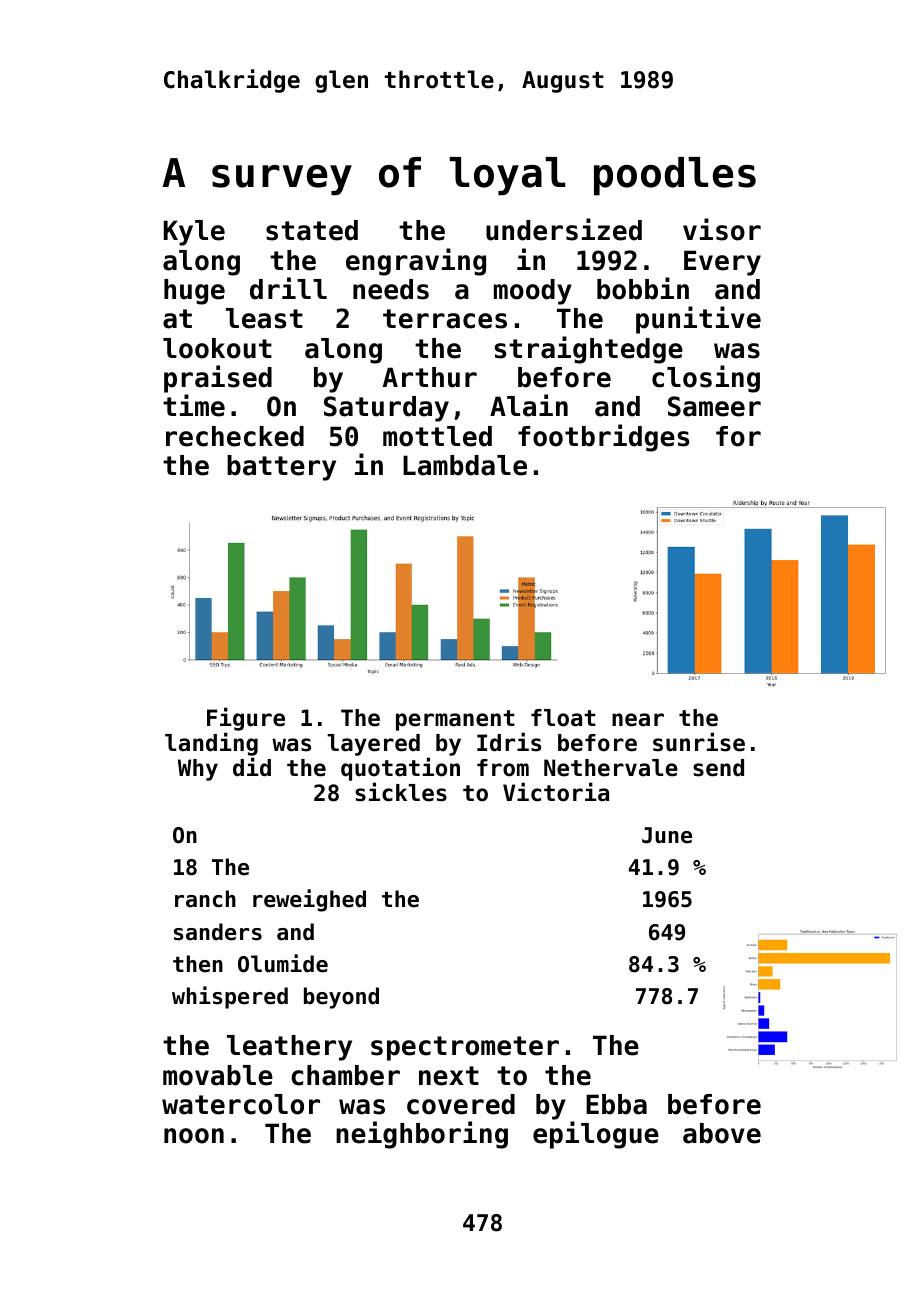 The height and width of the screenshot is (1311, 924). I want to click on stated, so click(312, 230).
